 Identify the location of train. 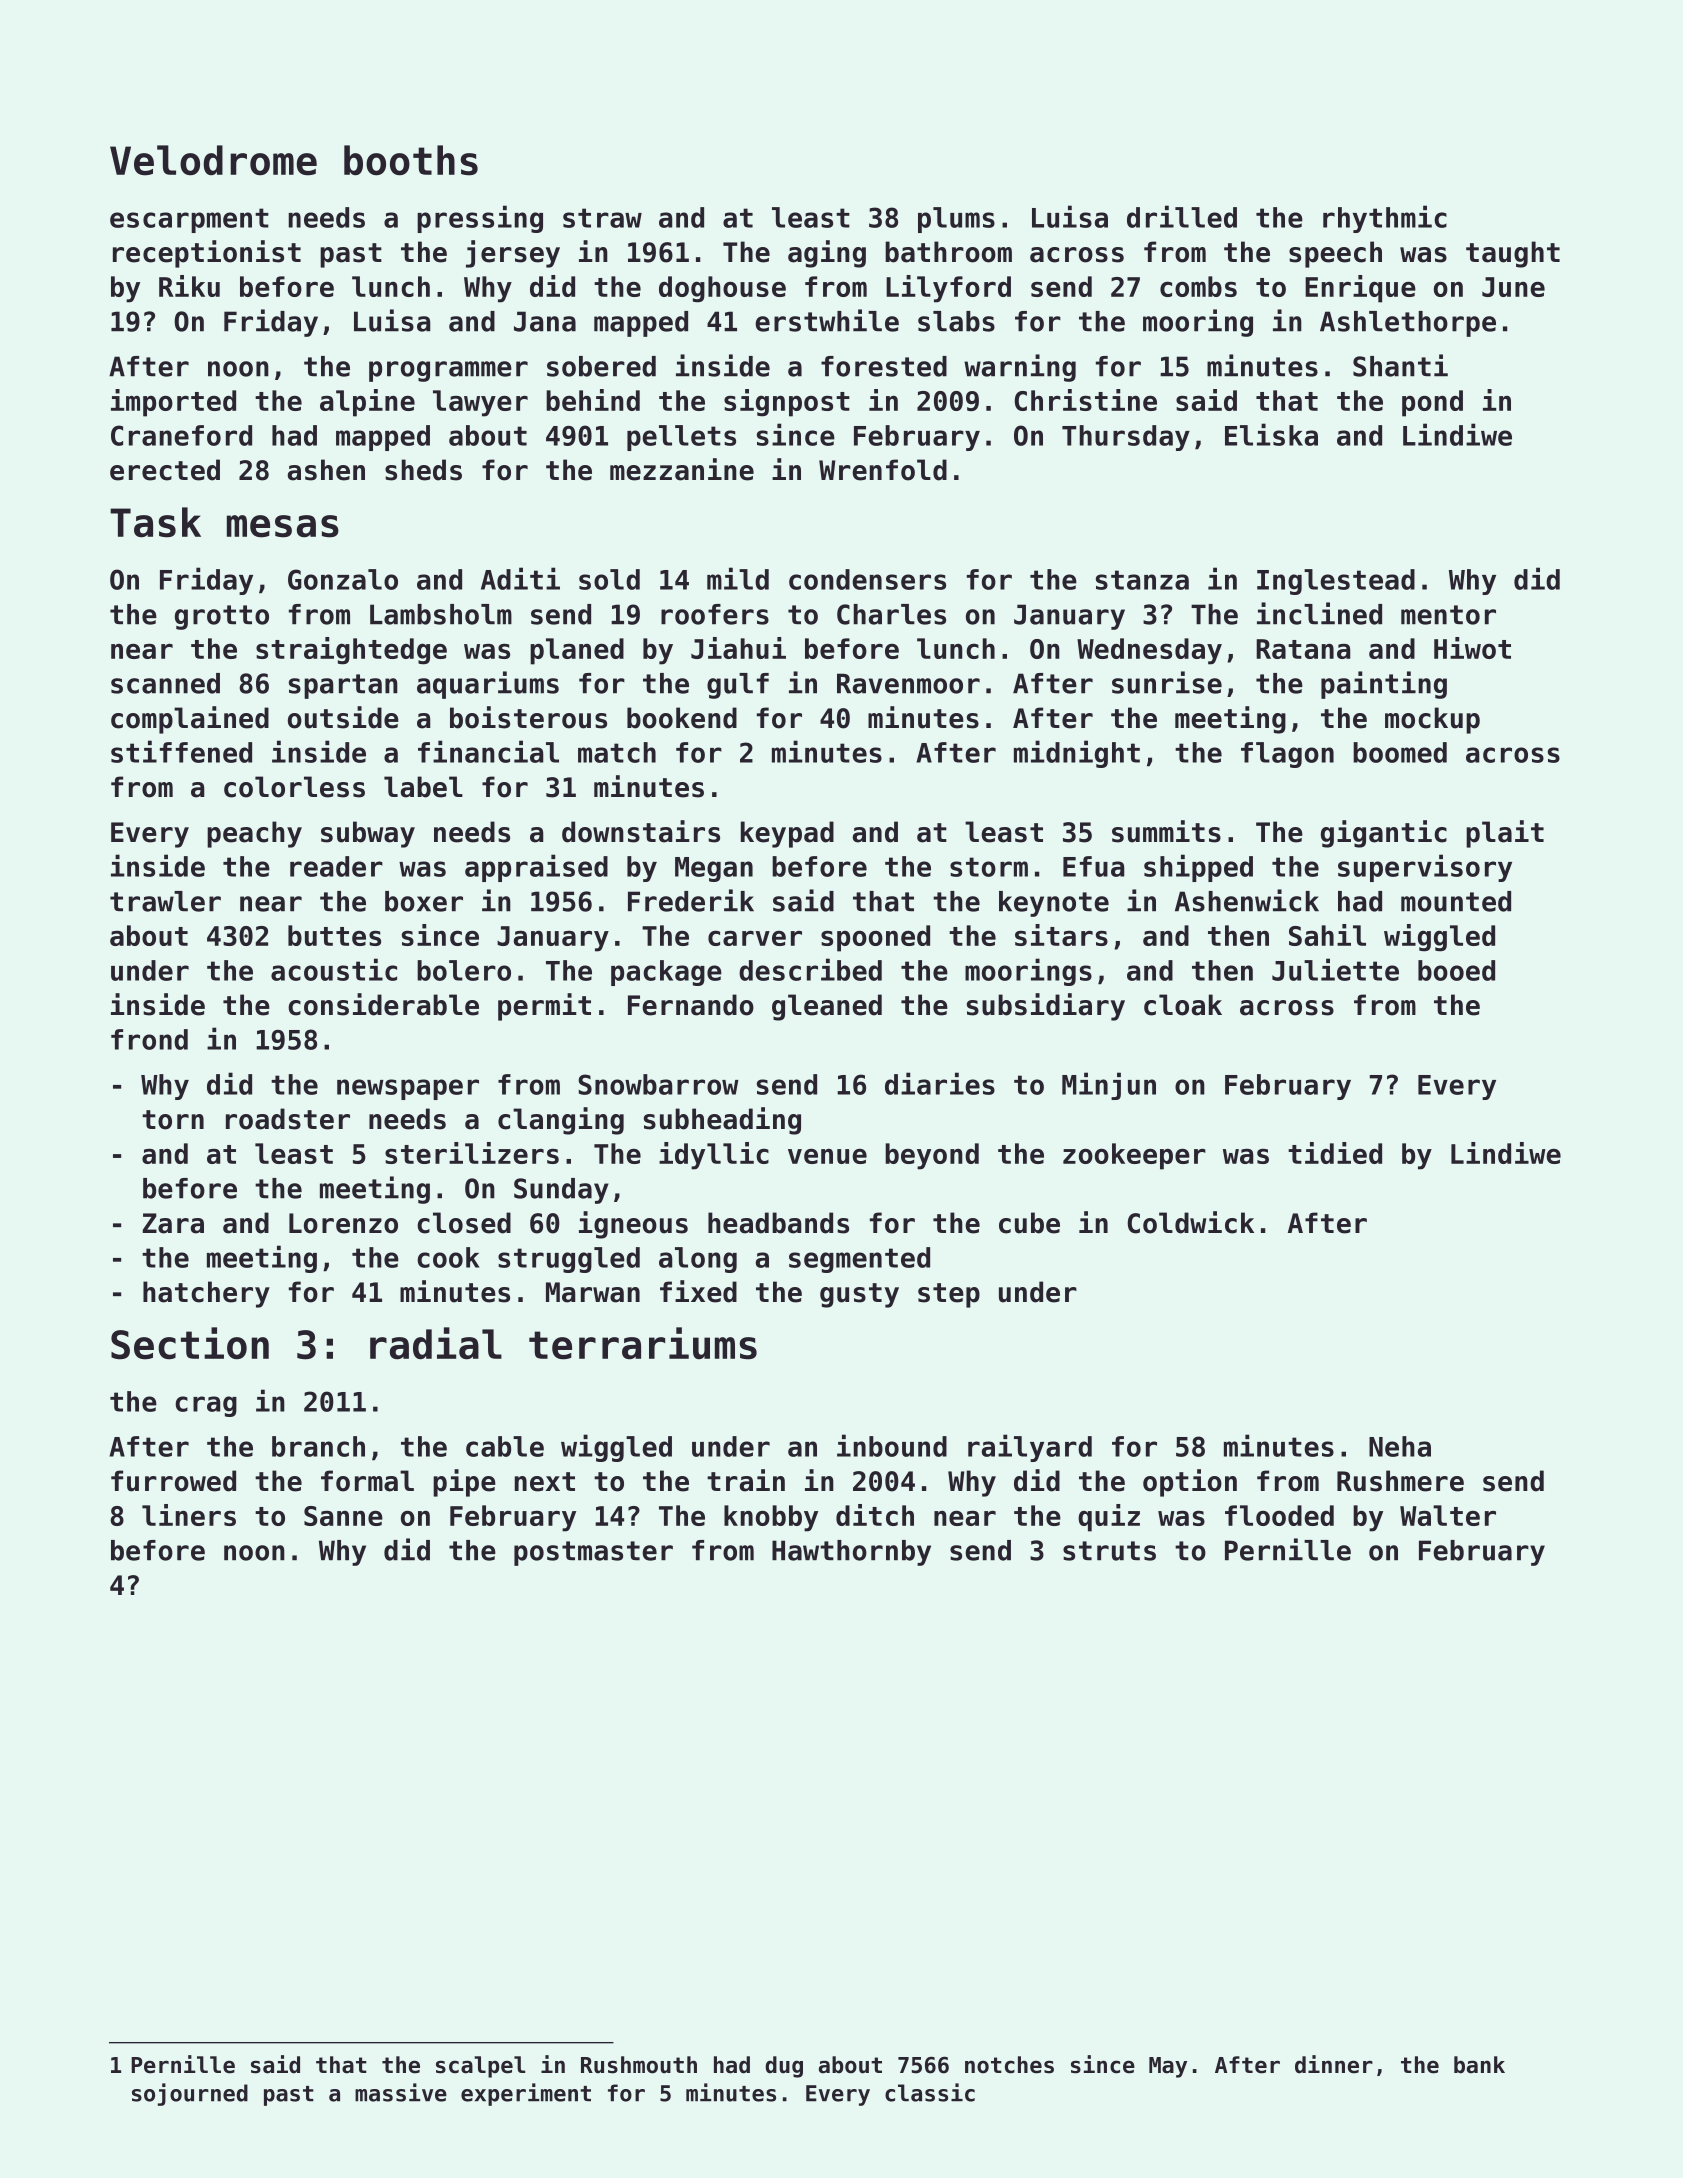
(746, 1480).
